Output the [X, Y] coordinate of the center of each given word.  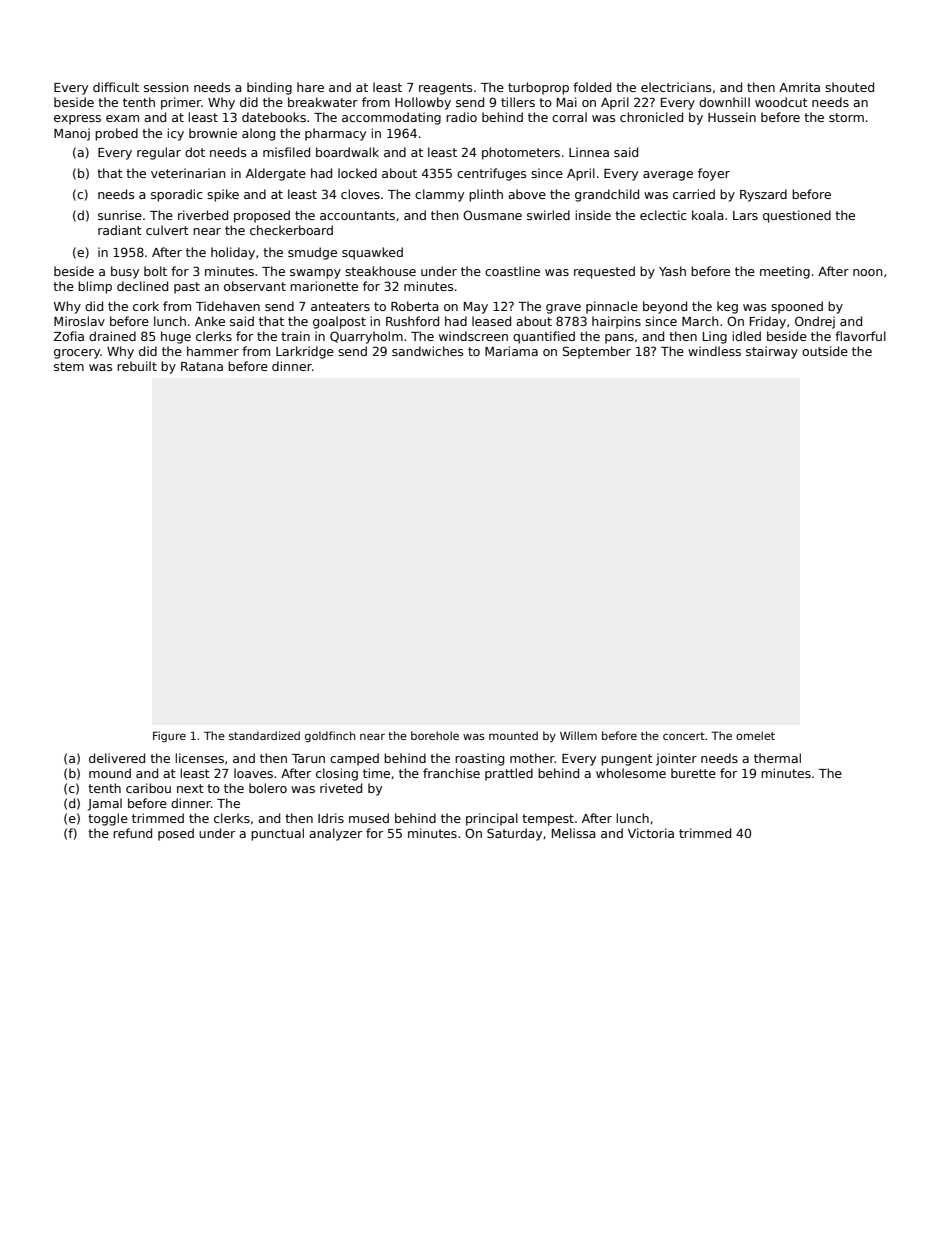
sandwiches [428, 351]
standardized [264, 735]
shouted [849, 87]
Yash [672, 271]
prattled [509, 774]
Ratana [202, 366]
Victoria [651, 833]
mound [110, 773]
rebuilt [137, 366]
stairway [772, 352]
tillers [518, 102]
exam [122, 118]
